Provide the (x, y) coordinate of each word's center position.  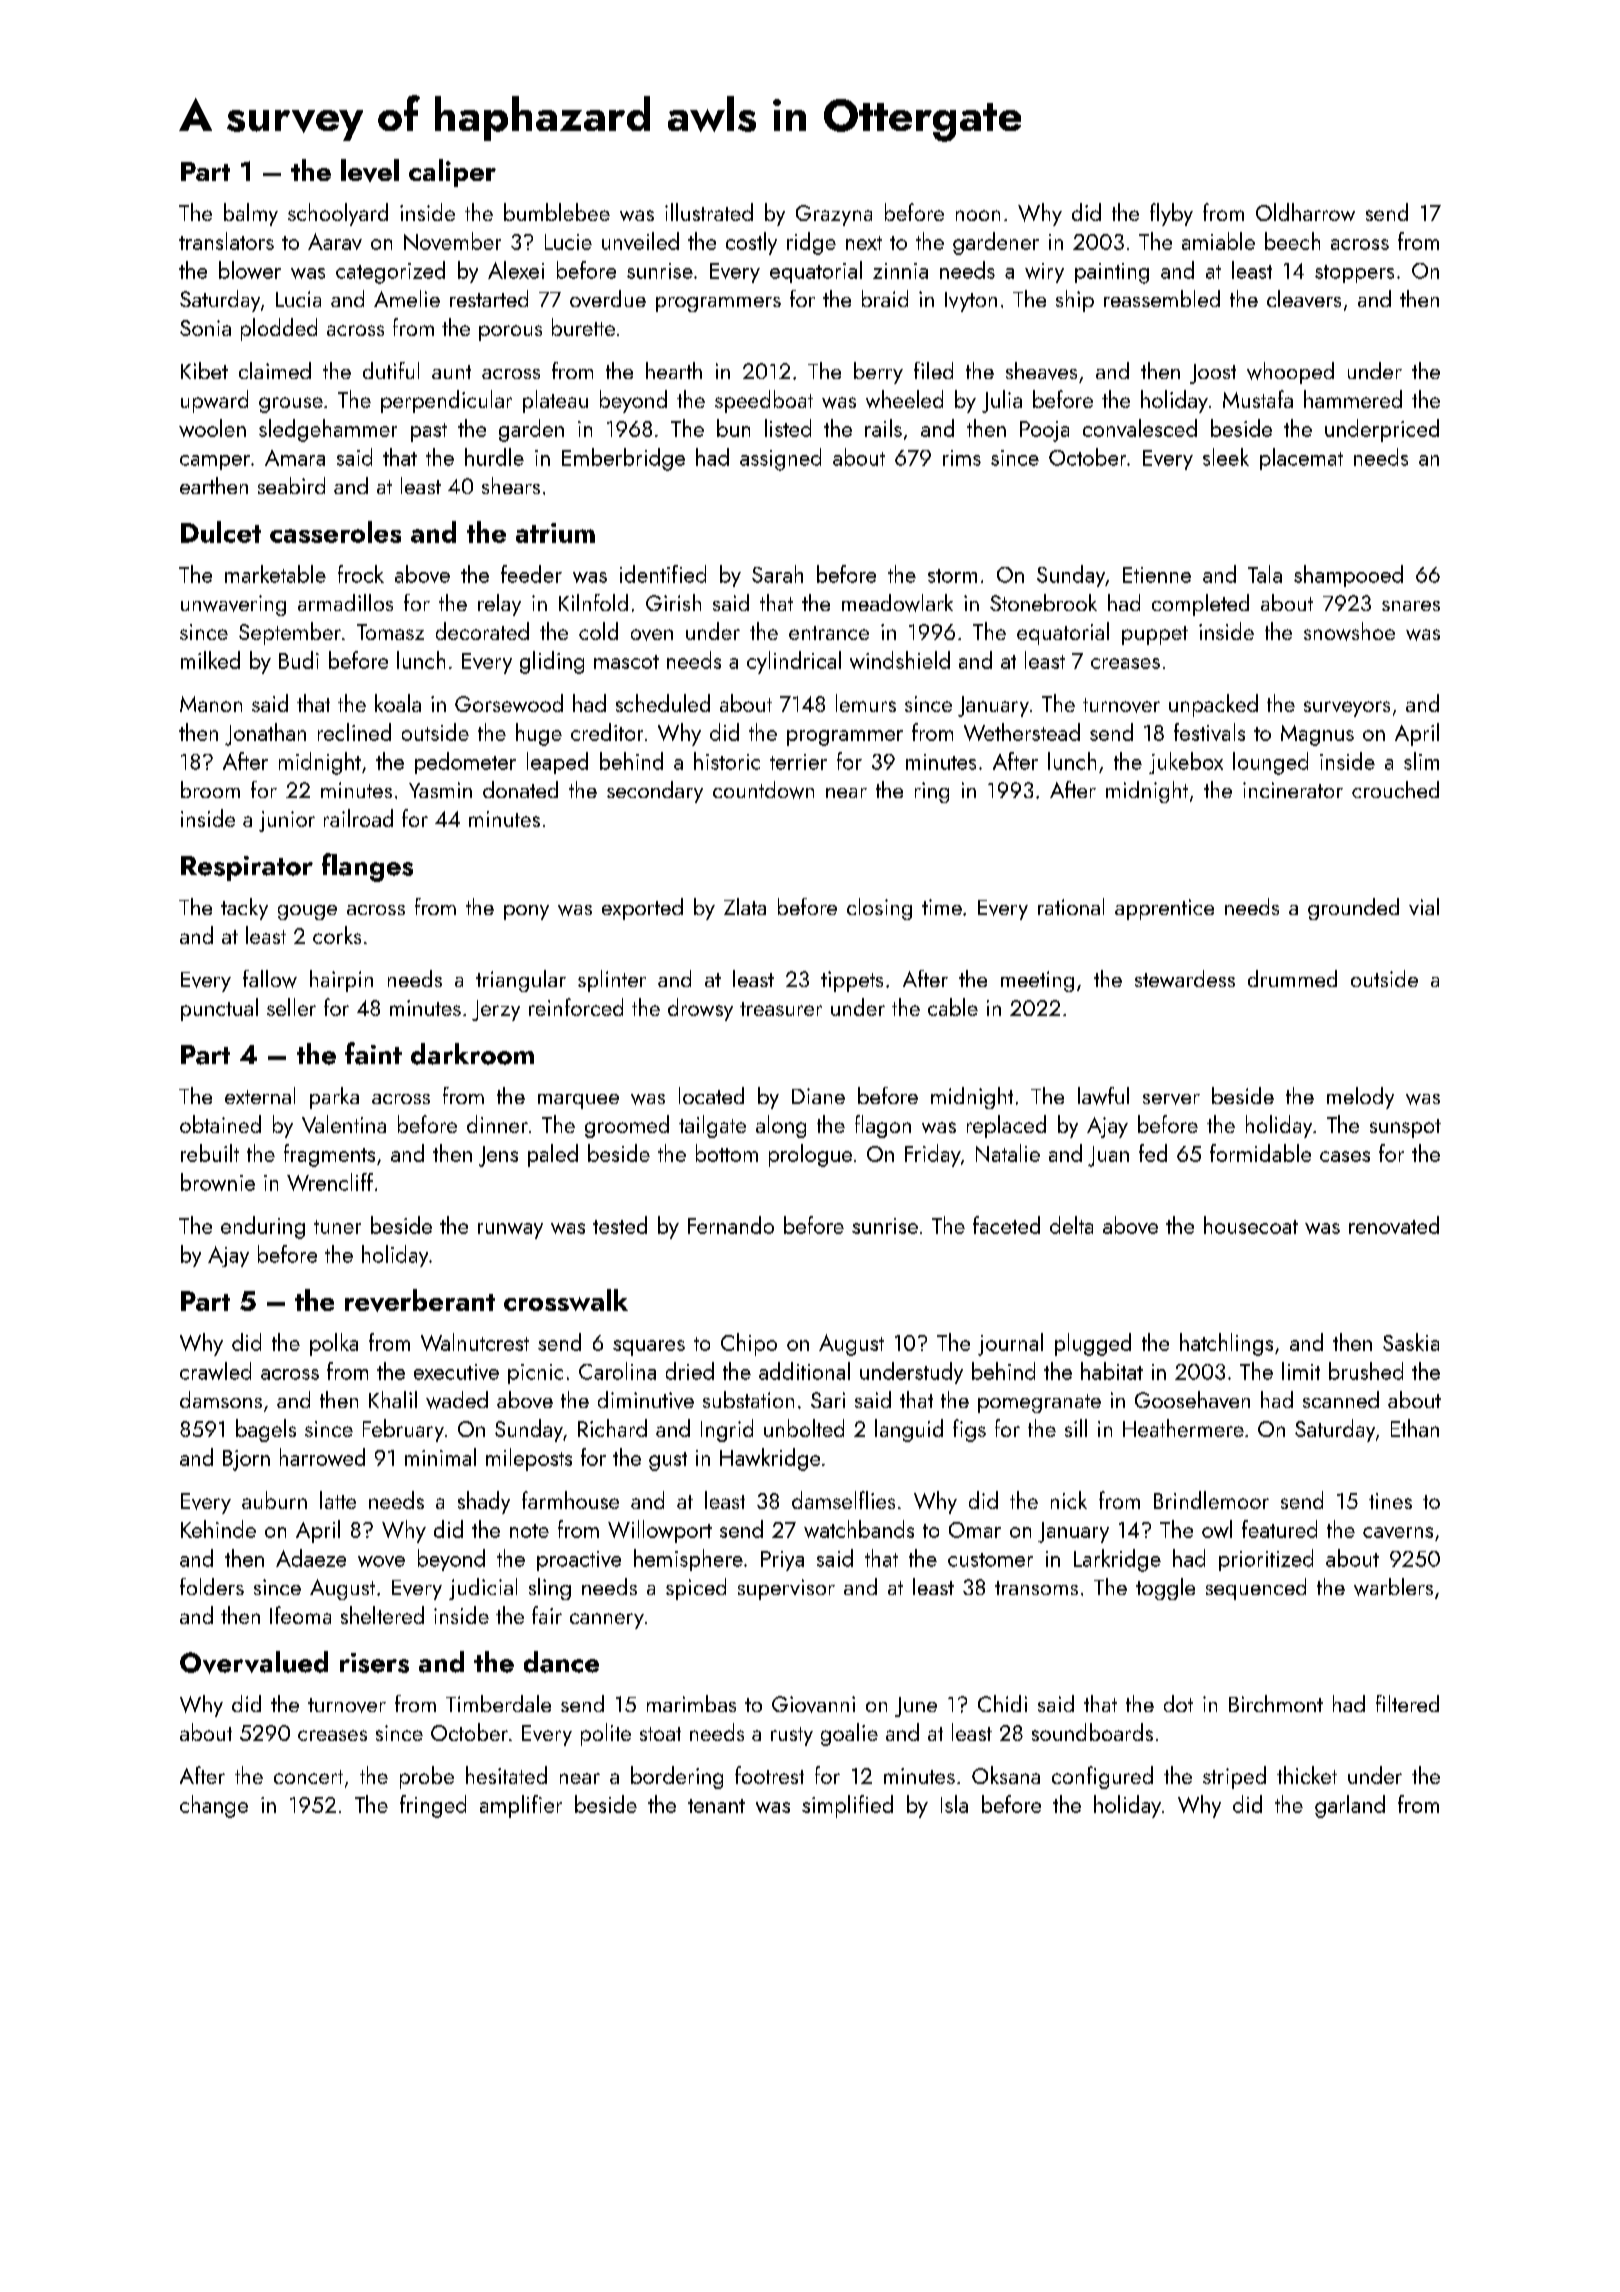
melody (1360, 1098)
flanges (367, 867)
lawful (1103, 1096)
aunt (451, 372)
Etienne (1157, 575)
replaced (1006, 1126)
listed (788, 428)
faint (373, 1053)
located (711, 1095)
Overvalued (254, 1662)
